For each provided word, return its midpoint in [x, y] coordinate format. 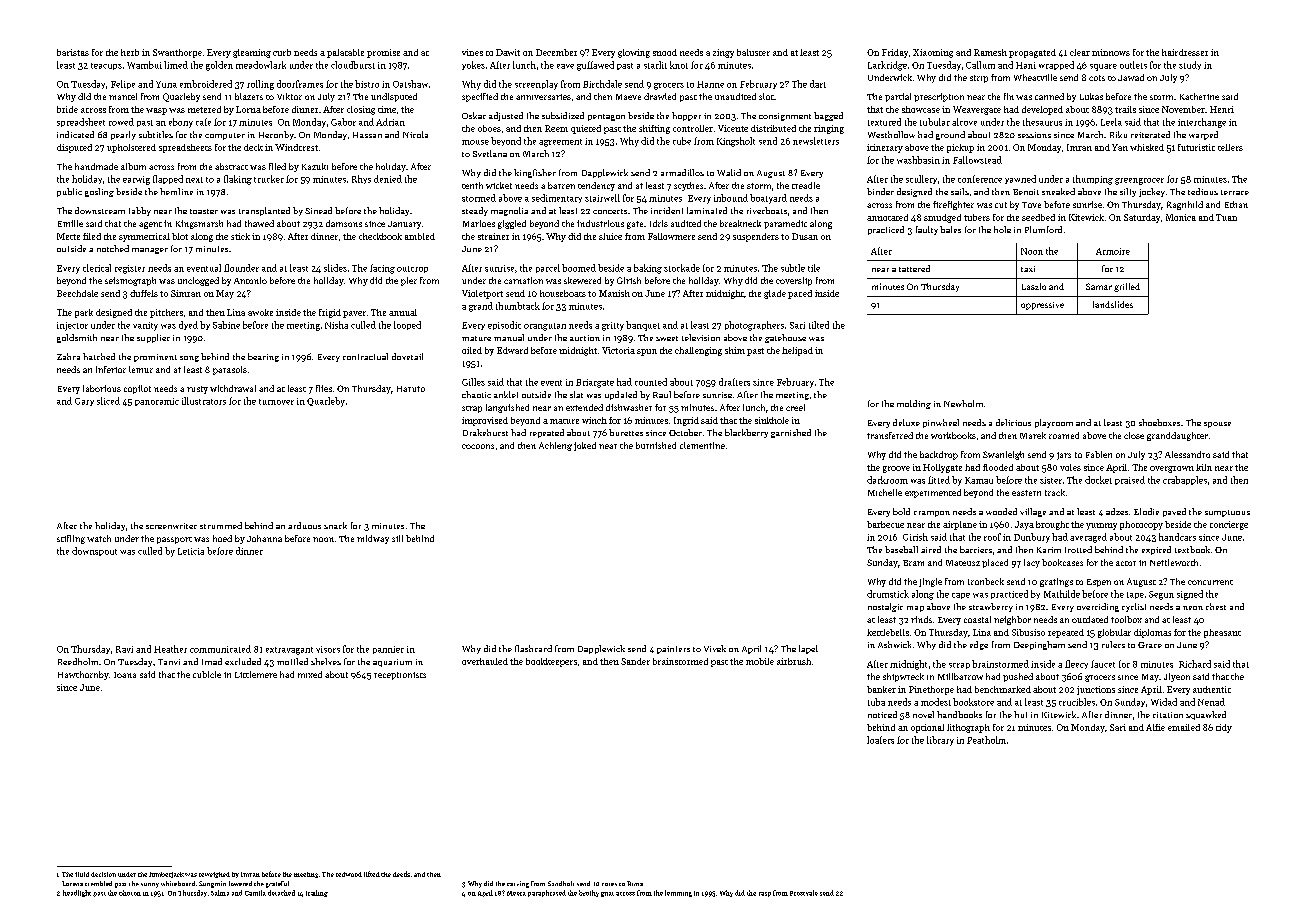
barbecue [885, 524]
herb [130, 52]
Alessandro [1187, 454]
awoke [260, 312]
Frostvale [804, 893]
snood [665, 52]
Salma [220, 893]
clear [1080, 52]
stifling [71, 539]
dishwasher [629, 407]
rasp [765, 894]
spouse [1217, 425]
